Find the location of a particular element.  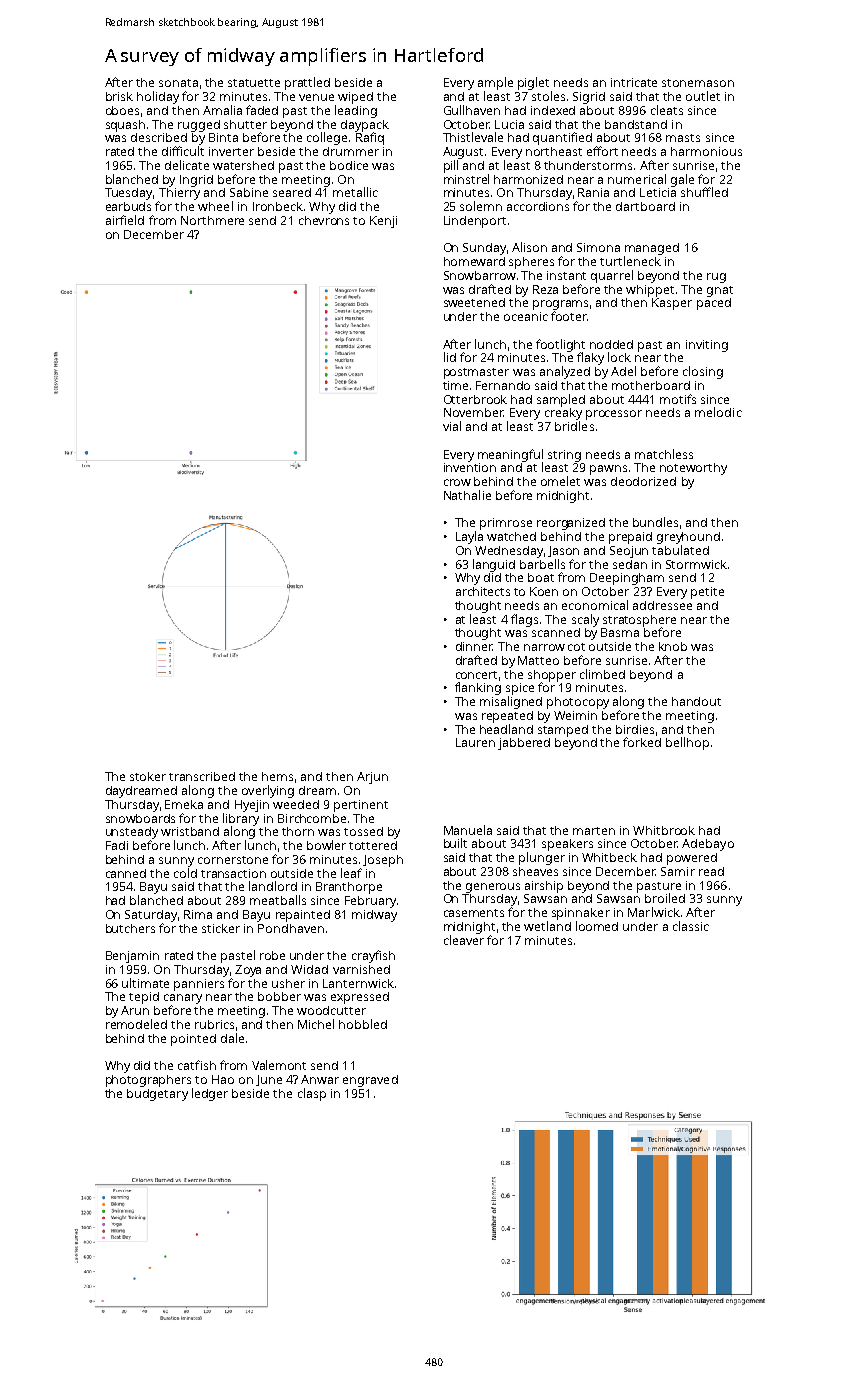

cleats is located at coordinates (667, 110).
